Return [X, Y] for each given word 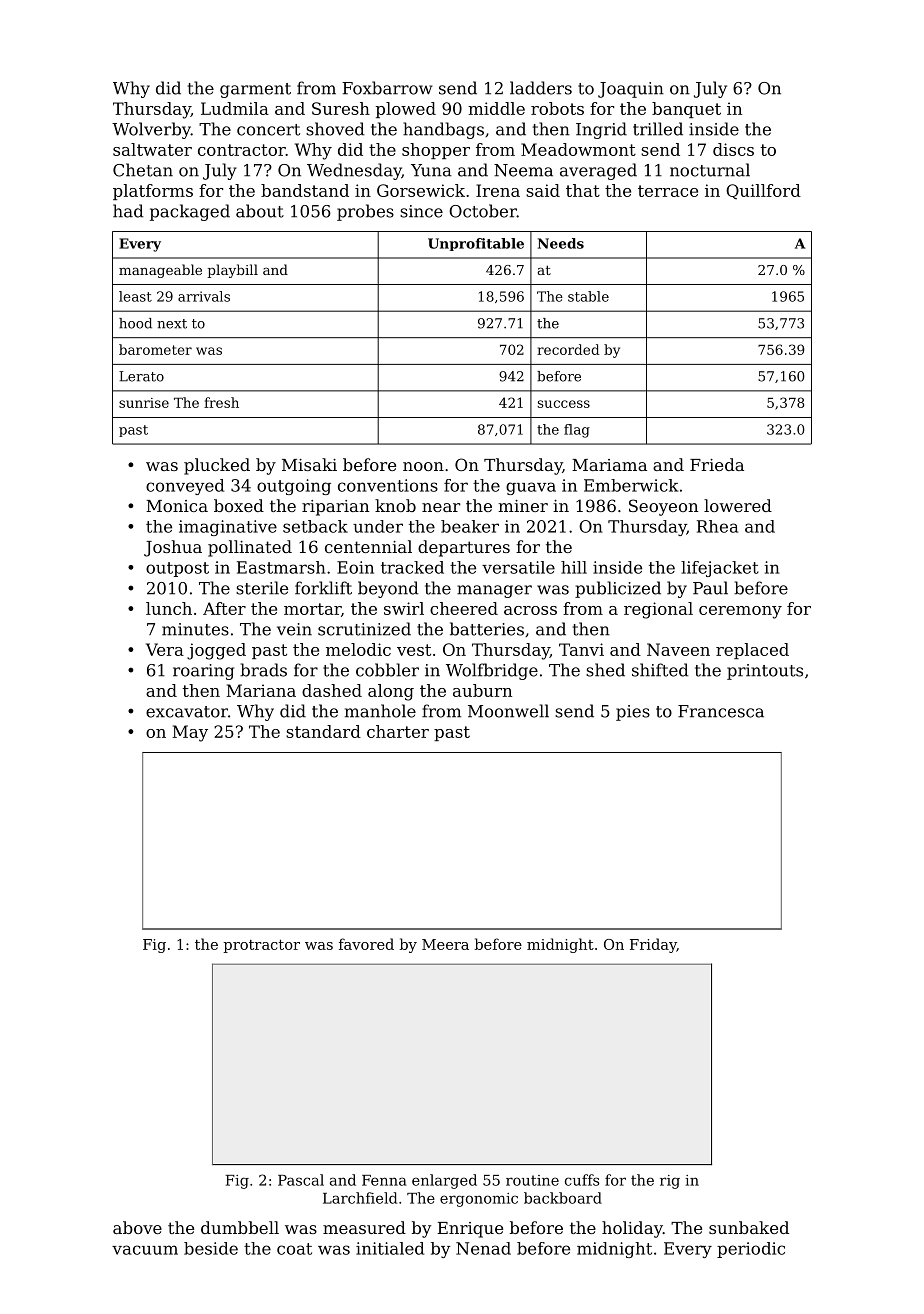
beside [211, 1248]
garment [255, 90]
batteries [487, 629]
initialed [390, 1248]
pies [633, 713]
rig [670, 1182]
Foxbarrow [387, 88]
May [190, 733]
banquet [686, 110]
